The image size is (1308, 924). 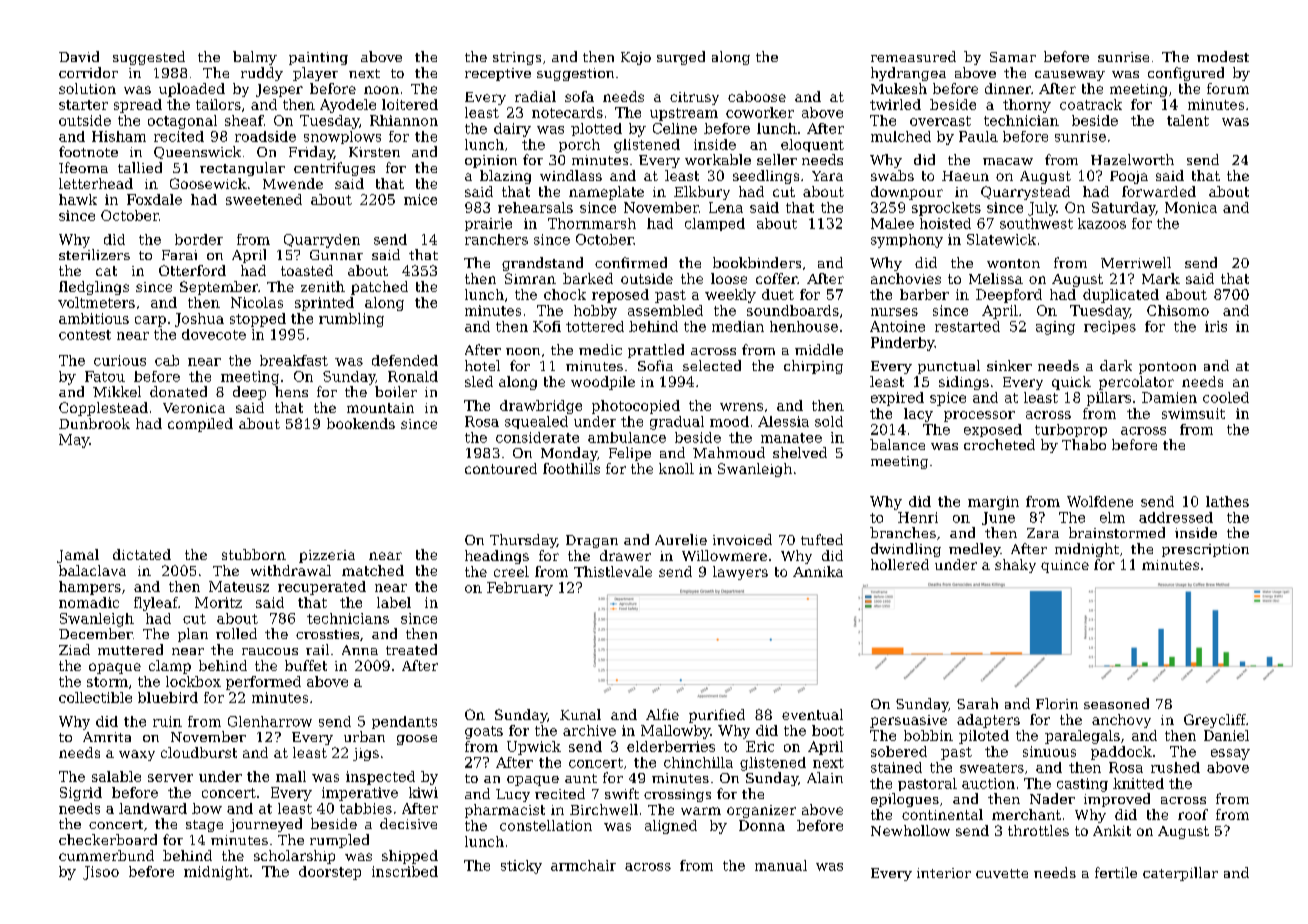 I want to click on Quarrystead, so click(x=1025, y=193).
